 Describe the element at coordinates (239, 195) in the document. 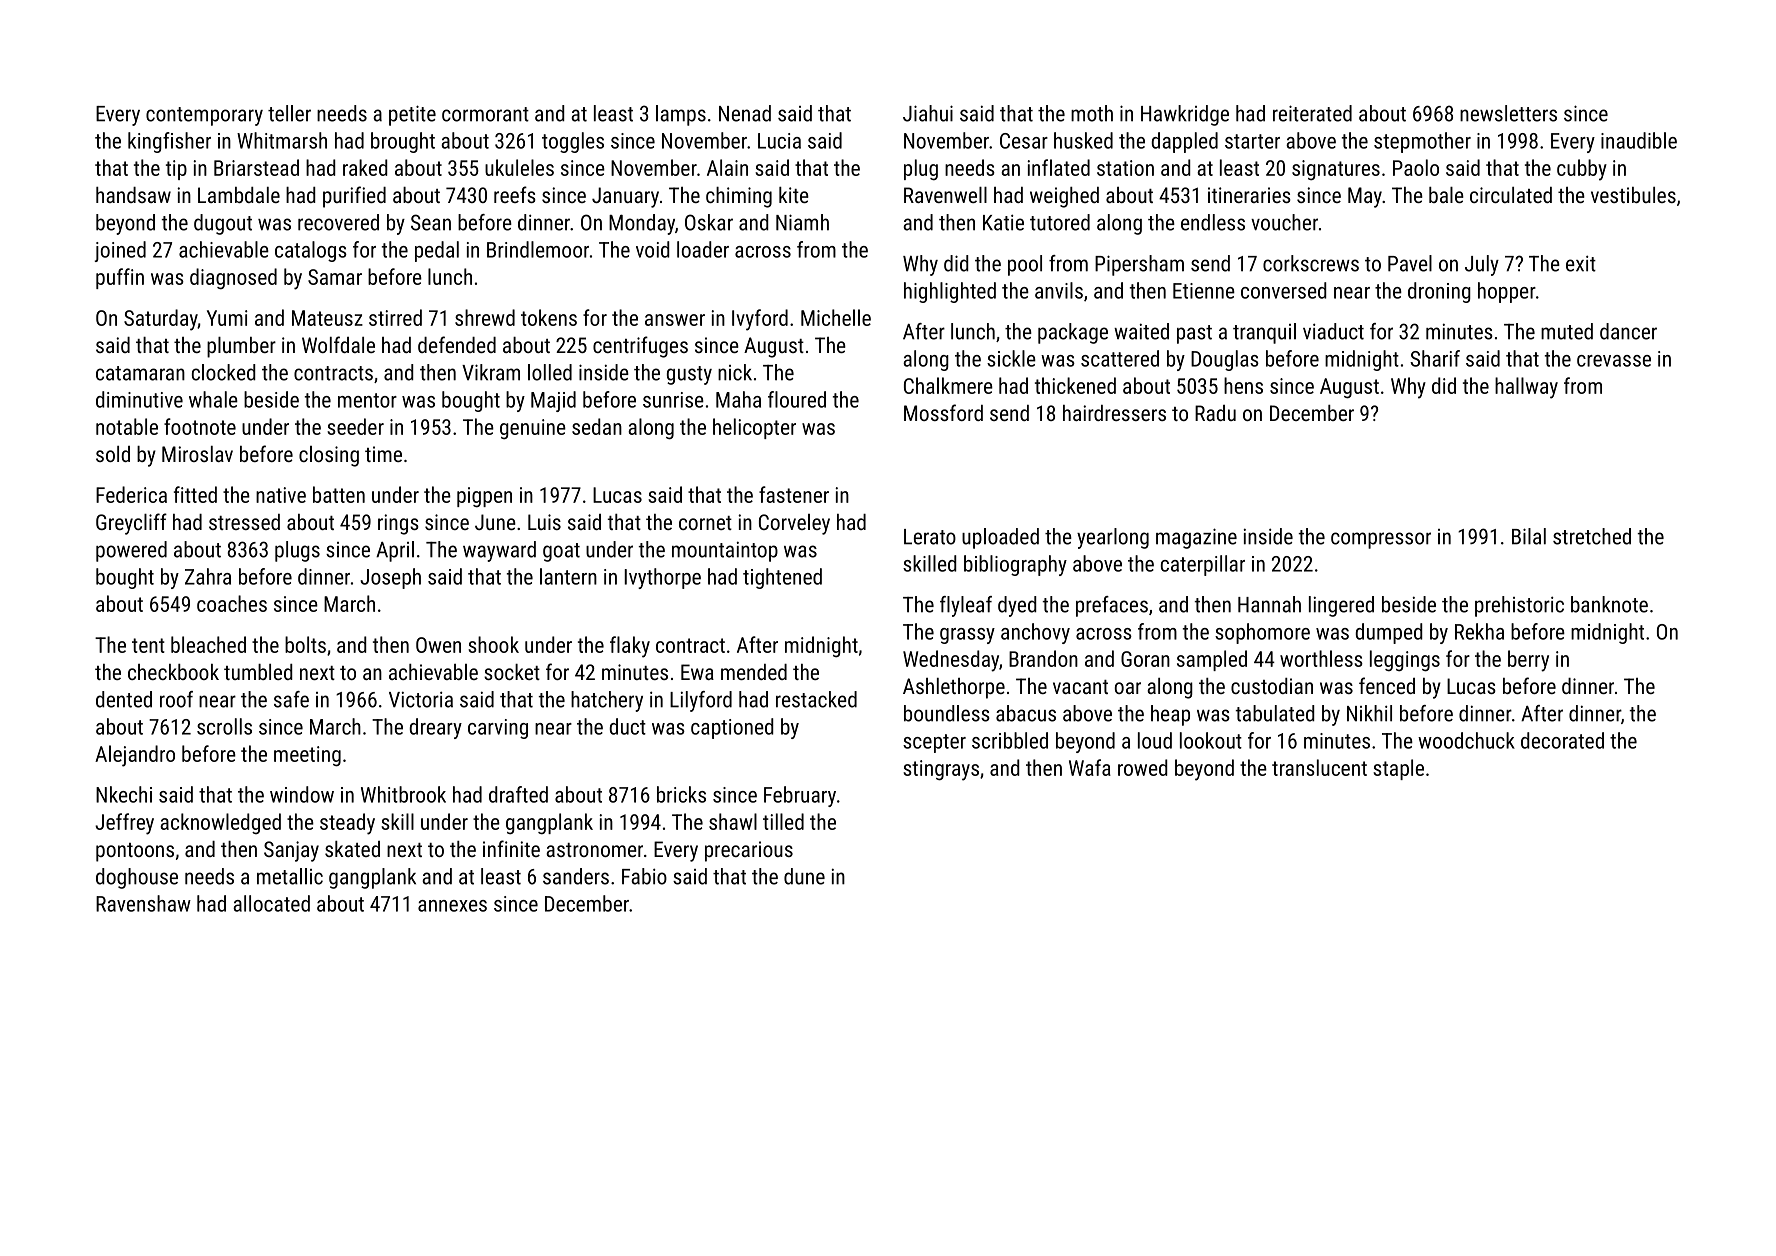

I see `Lambdale` at that location.
